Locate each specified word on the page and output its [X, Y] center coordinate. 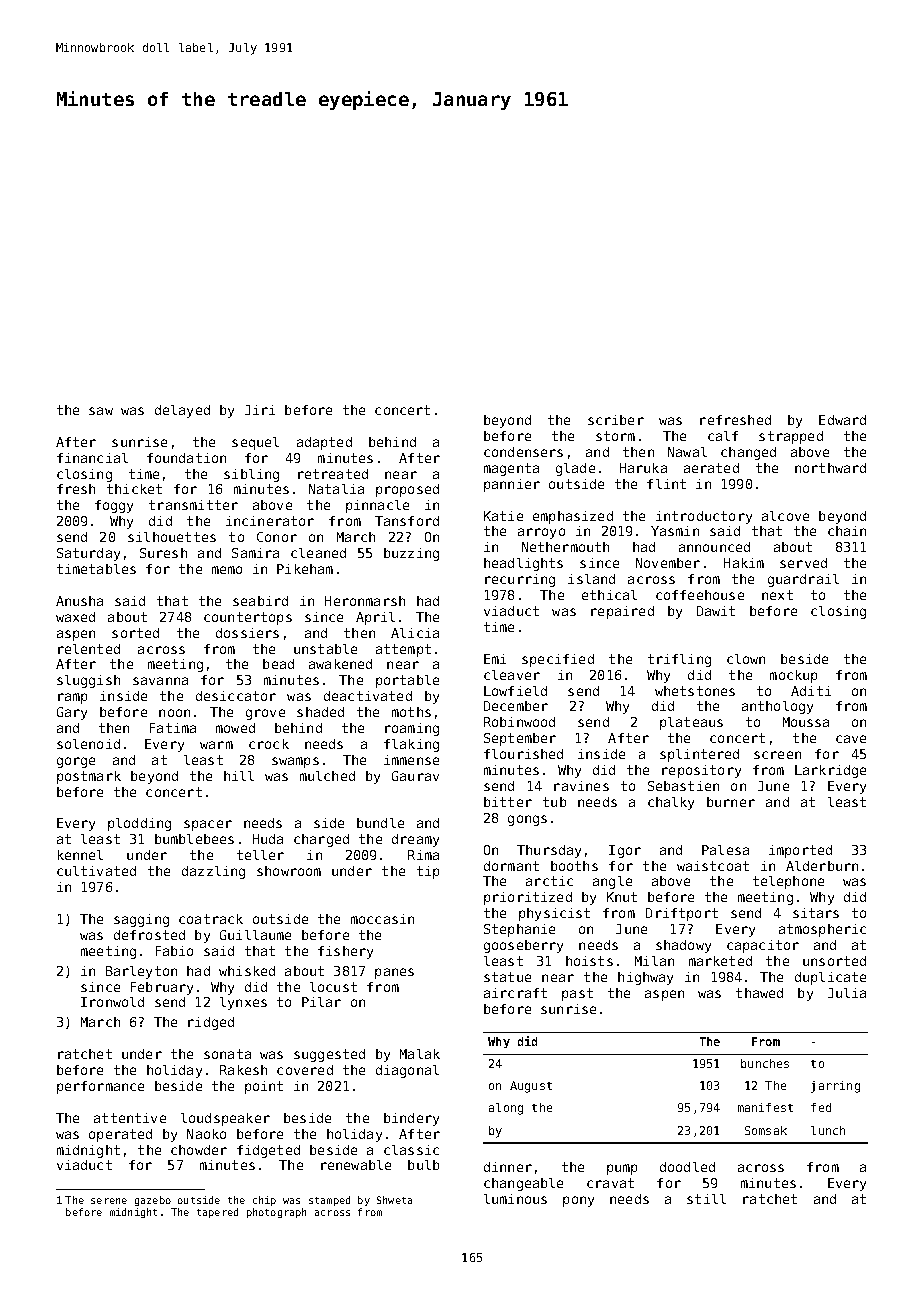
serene [109, 1201]
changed [748, 453]
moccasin [382, 919]
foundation [186, 458]
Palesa [725, 850]
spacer [208, 825]
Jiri [260, 410]
